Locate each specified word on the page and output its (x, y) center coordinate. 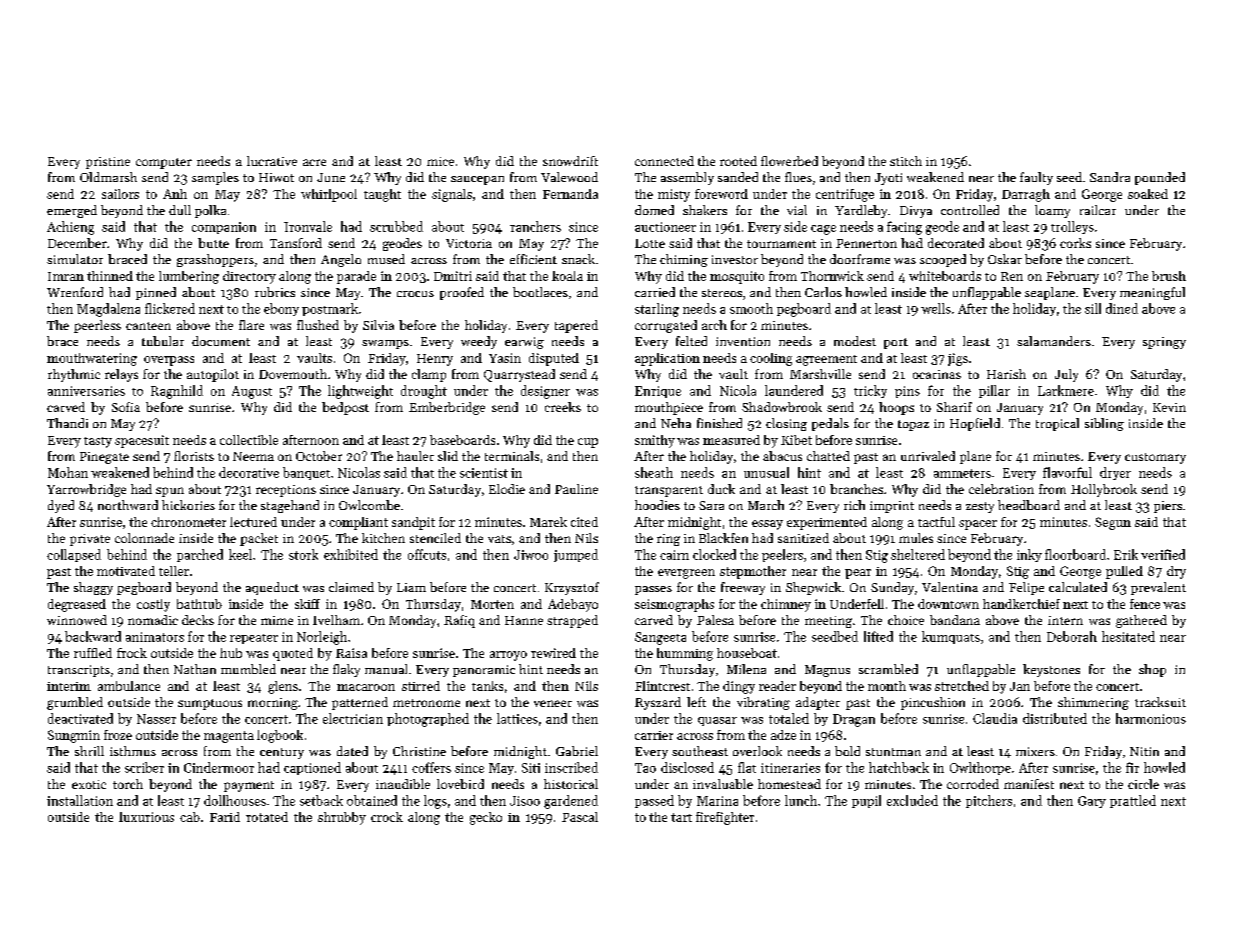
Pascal (580, 817)
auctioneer (665, 227)
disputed (554, 359)
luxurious (146, 817)
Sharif (954, 407)
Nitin (1144, 751)
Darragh (1026, 195)
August (252, 392)
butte (213, 243)
